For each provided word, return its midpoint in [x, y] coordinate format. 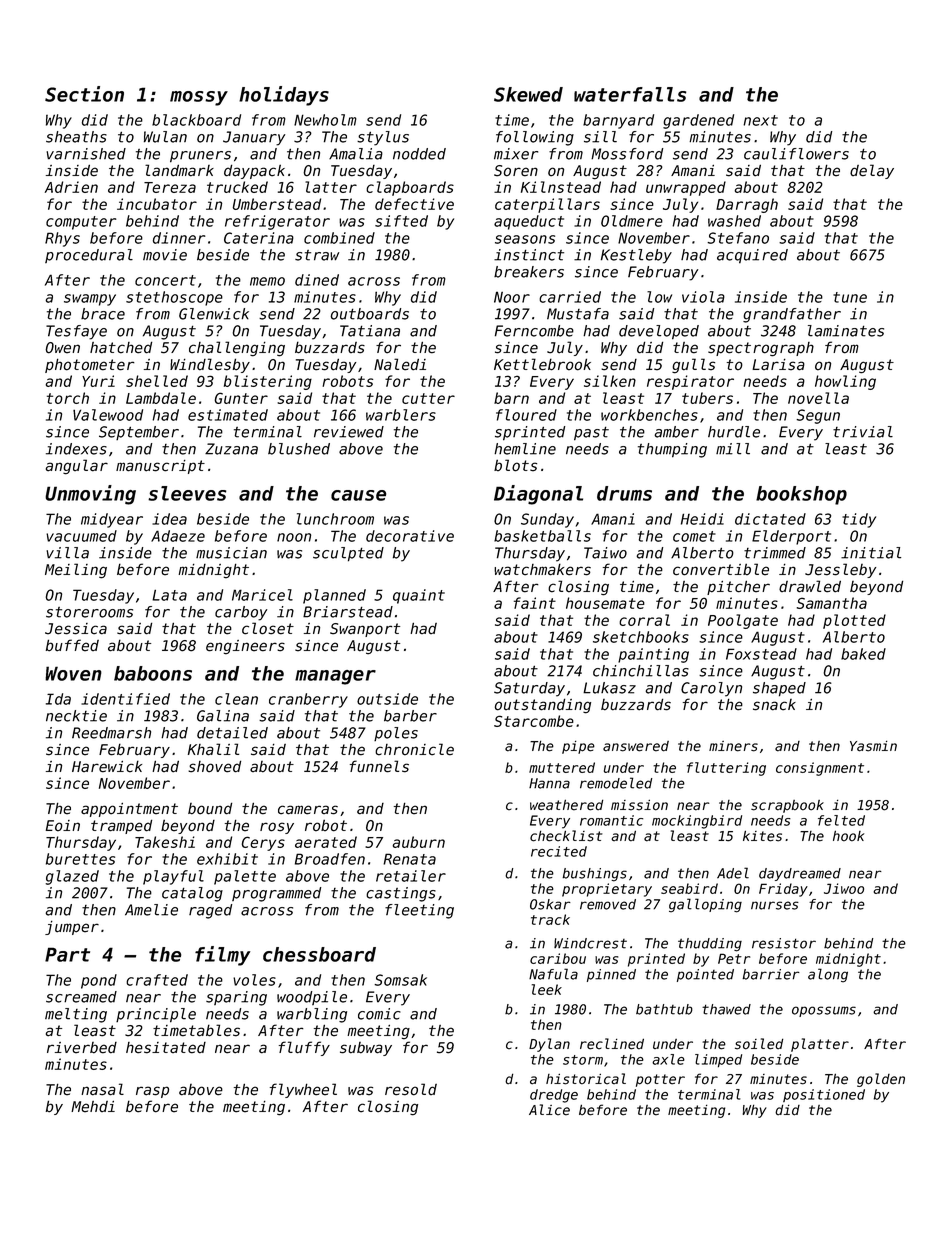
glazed [72, 877]
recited [559, 851]
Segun [818, 416]
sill [600, 137]
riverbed [82, 1048]
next [760, 120]
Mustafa [578, 314]
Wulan [165, 137]
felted [841, 820]
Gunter [241, 398]
